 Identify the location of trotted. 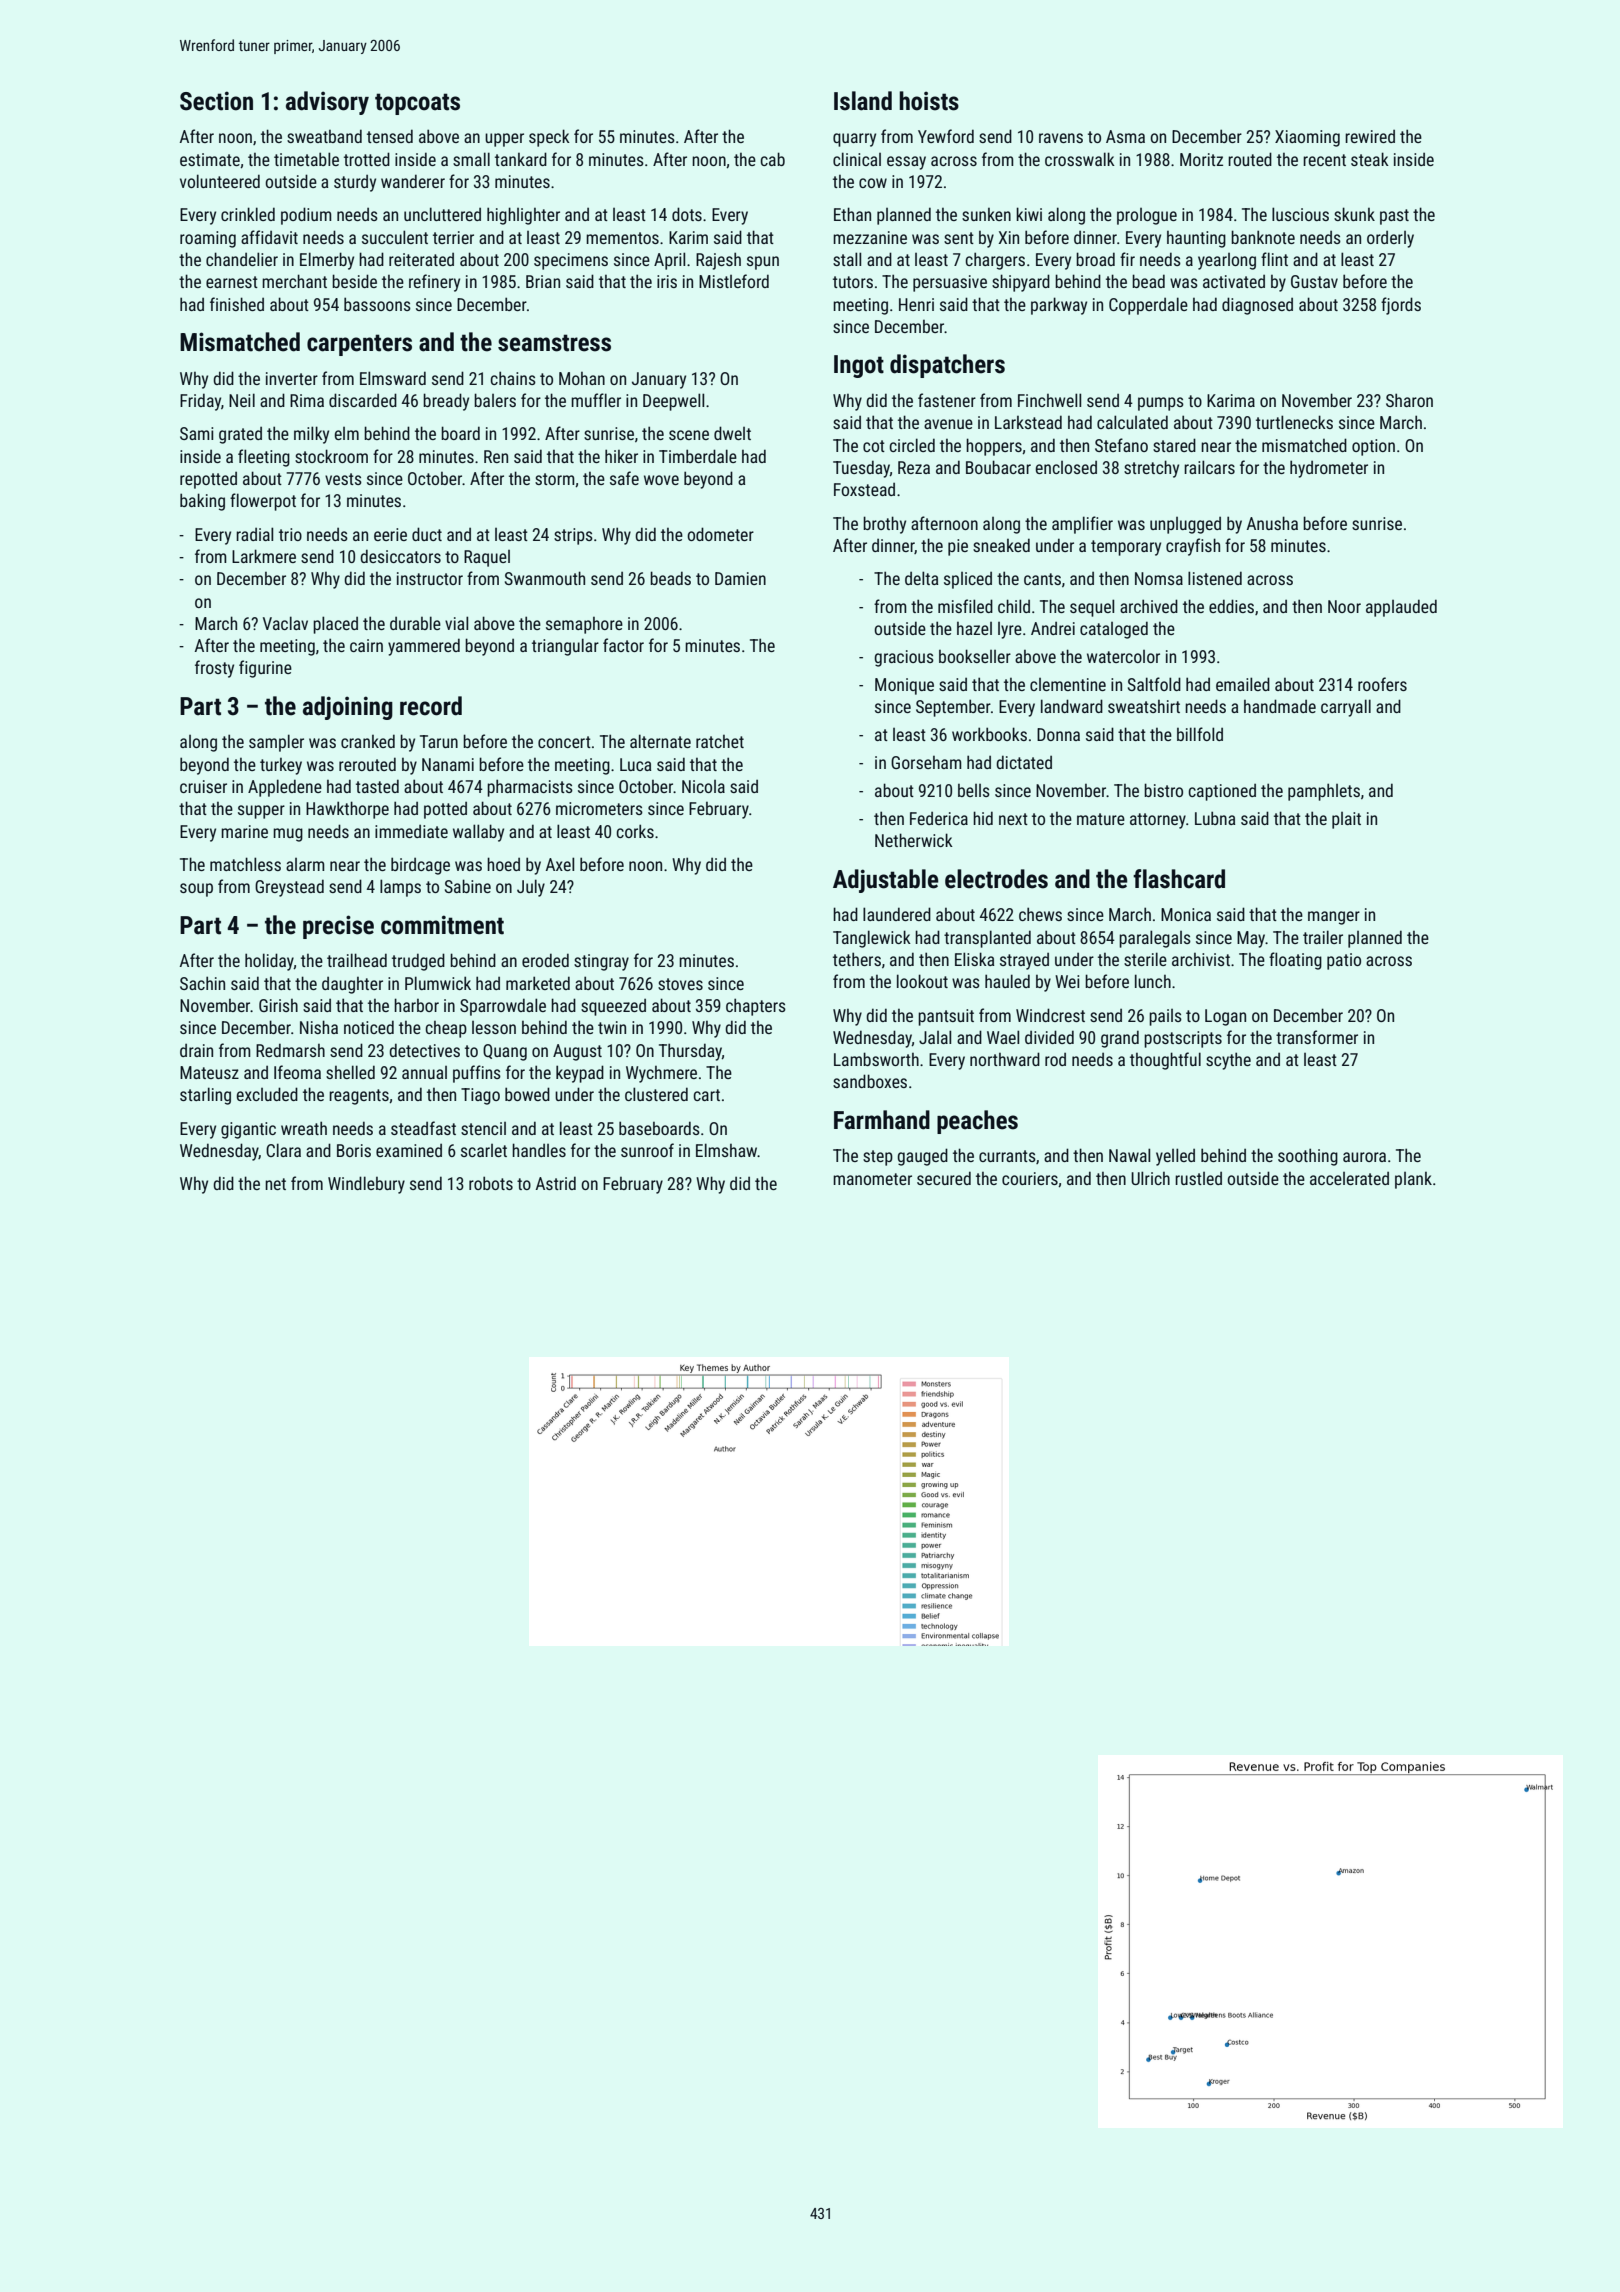
(367, 159).
